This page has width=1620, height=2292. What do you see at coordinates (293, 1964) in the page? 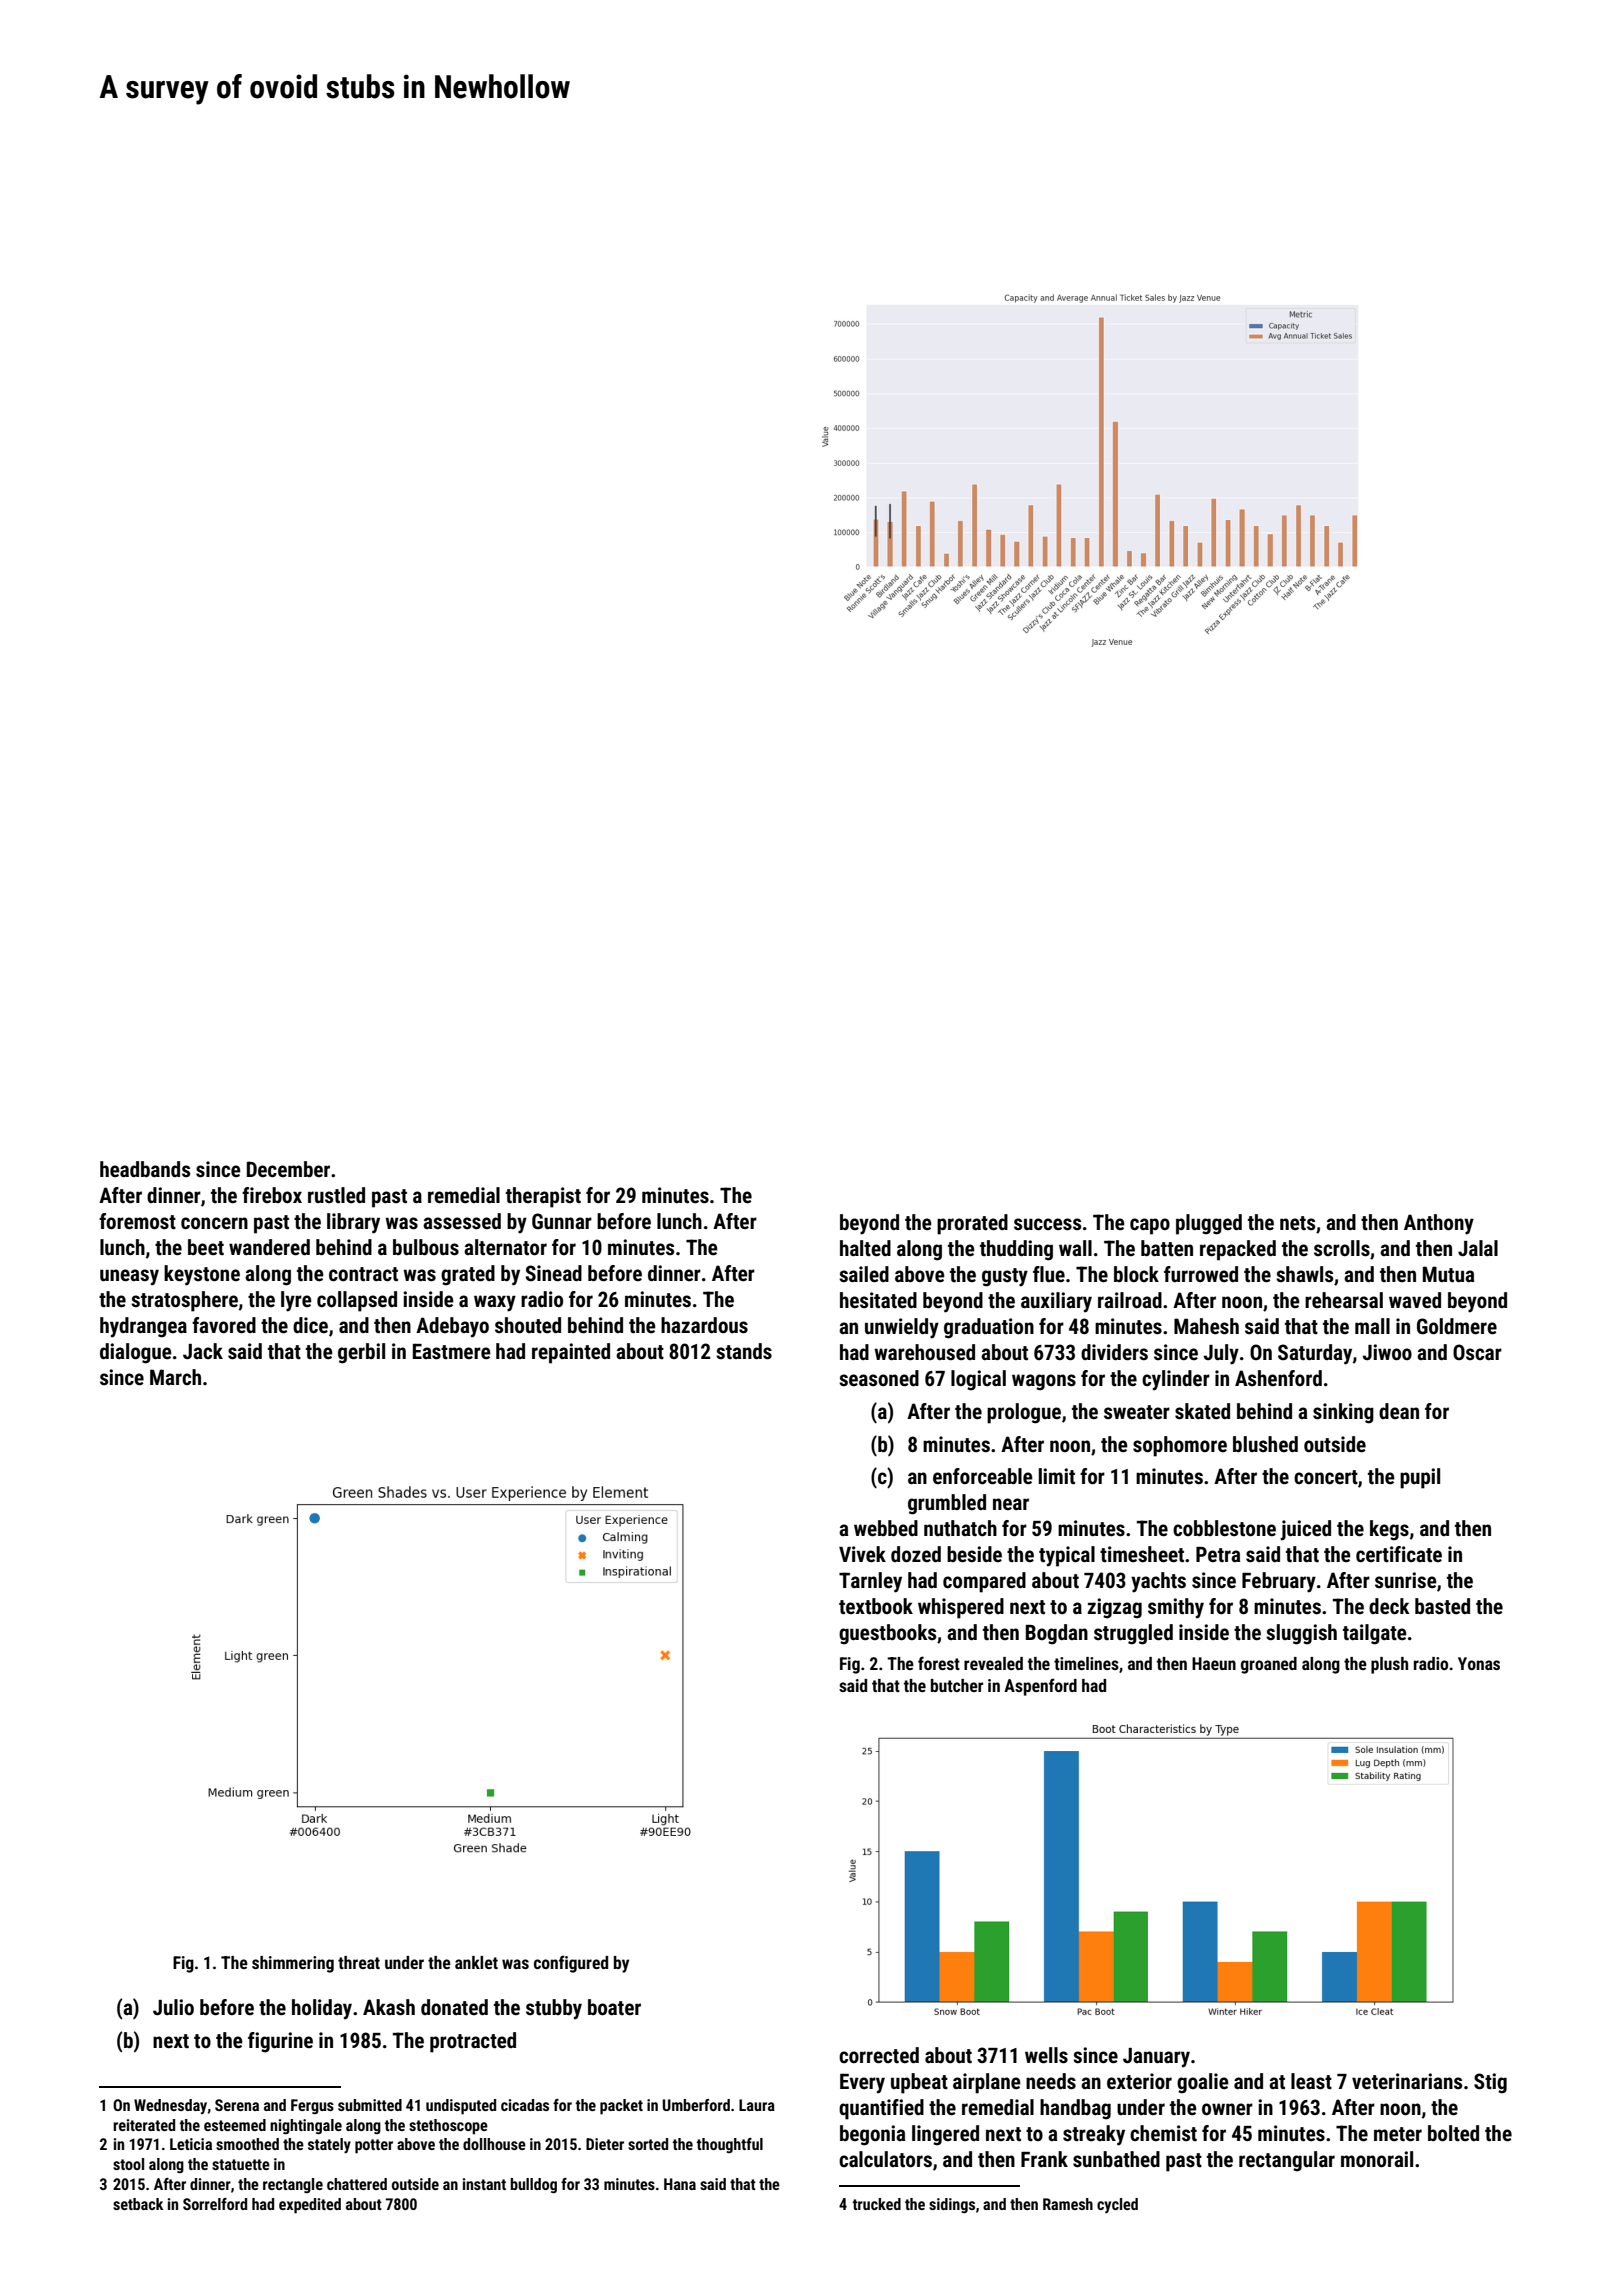
I see `shimmering` at bounding box center [293, 1964].
